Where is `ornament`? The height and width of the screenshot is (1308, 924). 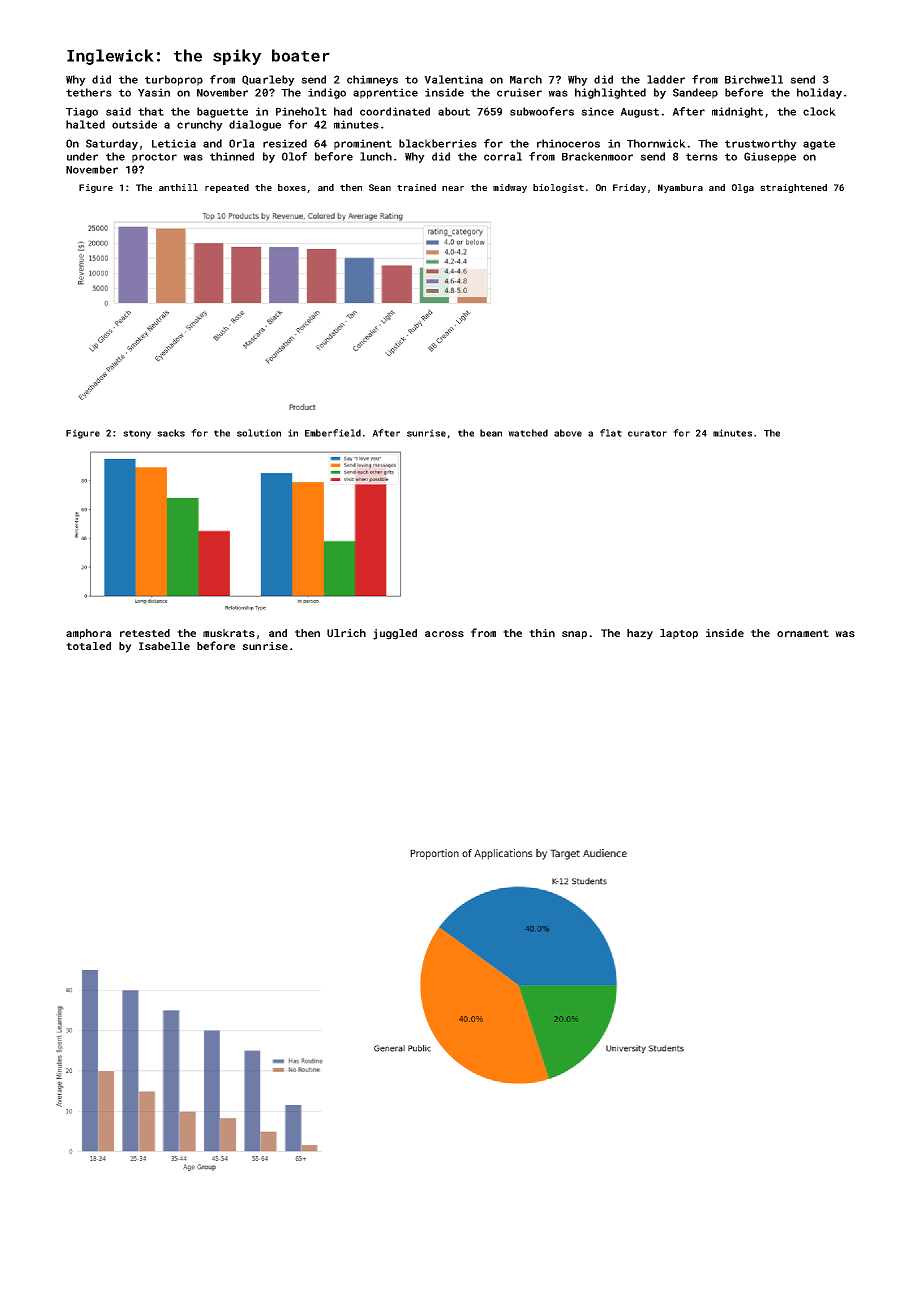 ornament is located at coordinates (803, 633).
